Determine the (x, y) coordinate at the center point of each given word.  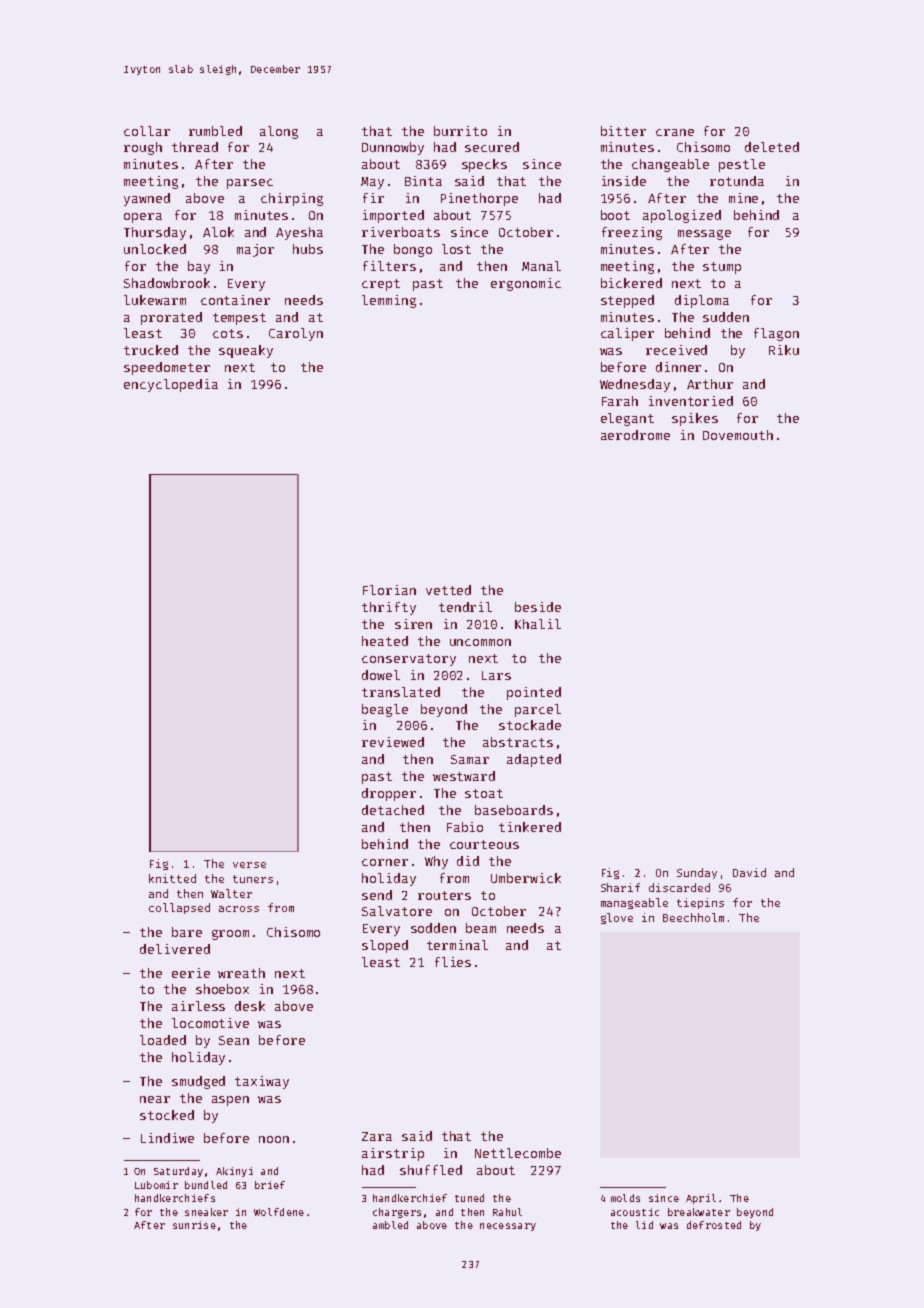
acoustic (635, 1212)
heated (385, 641)
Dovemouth (738, 435)
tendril (465, 607)
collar (147, 131)
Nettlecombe (518, 1153)
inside (624, 181)
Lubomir (156, 1185)
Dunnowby (393, 148)
